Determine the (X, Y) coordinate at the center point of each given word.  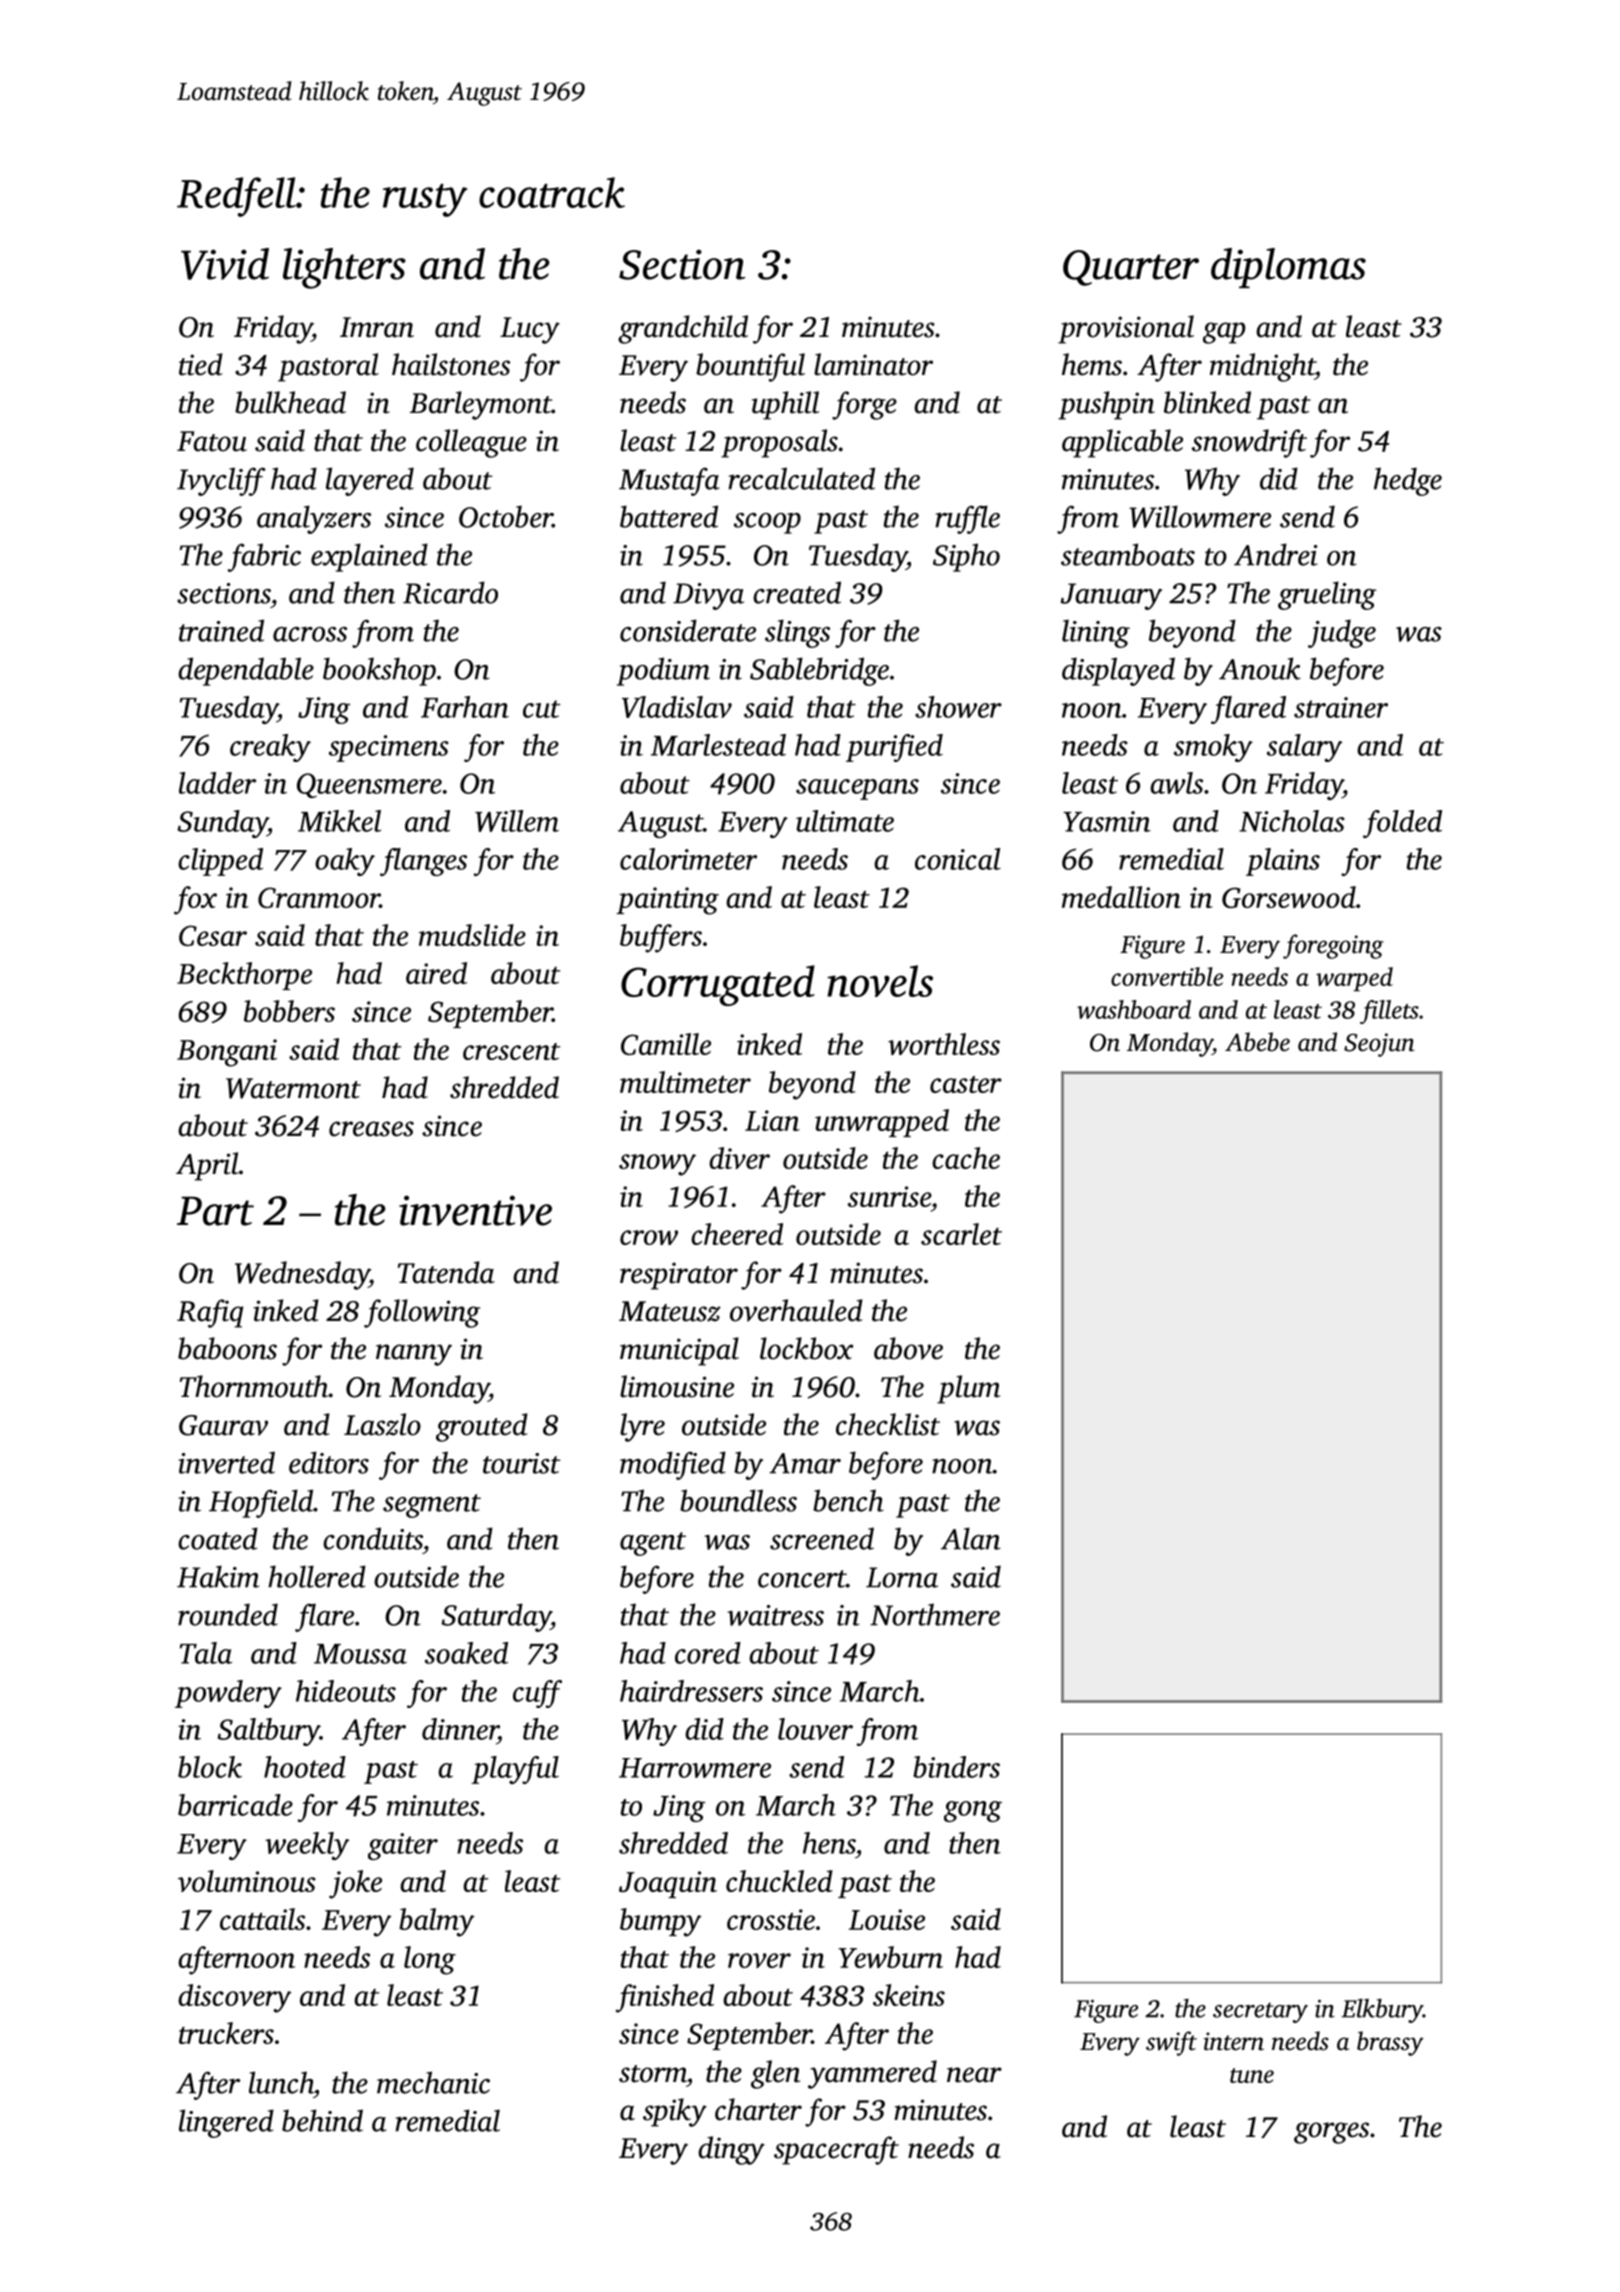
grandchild (683, 329)
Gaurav (223, 1425)
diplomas (1288, 268)
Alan (971, 1538)
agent (653, 1544)
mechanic (433, 2082)
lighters (344, 268)
